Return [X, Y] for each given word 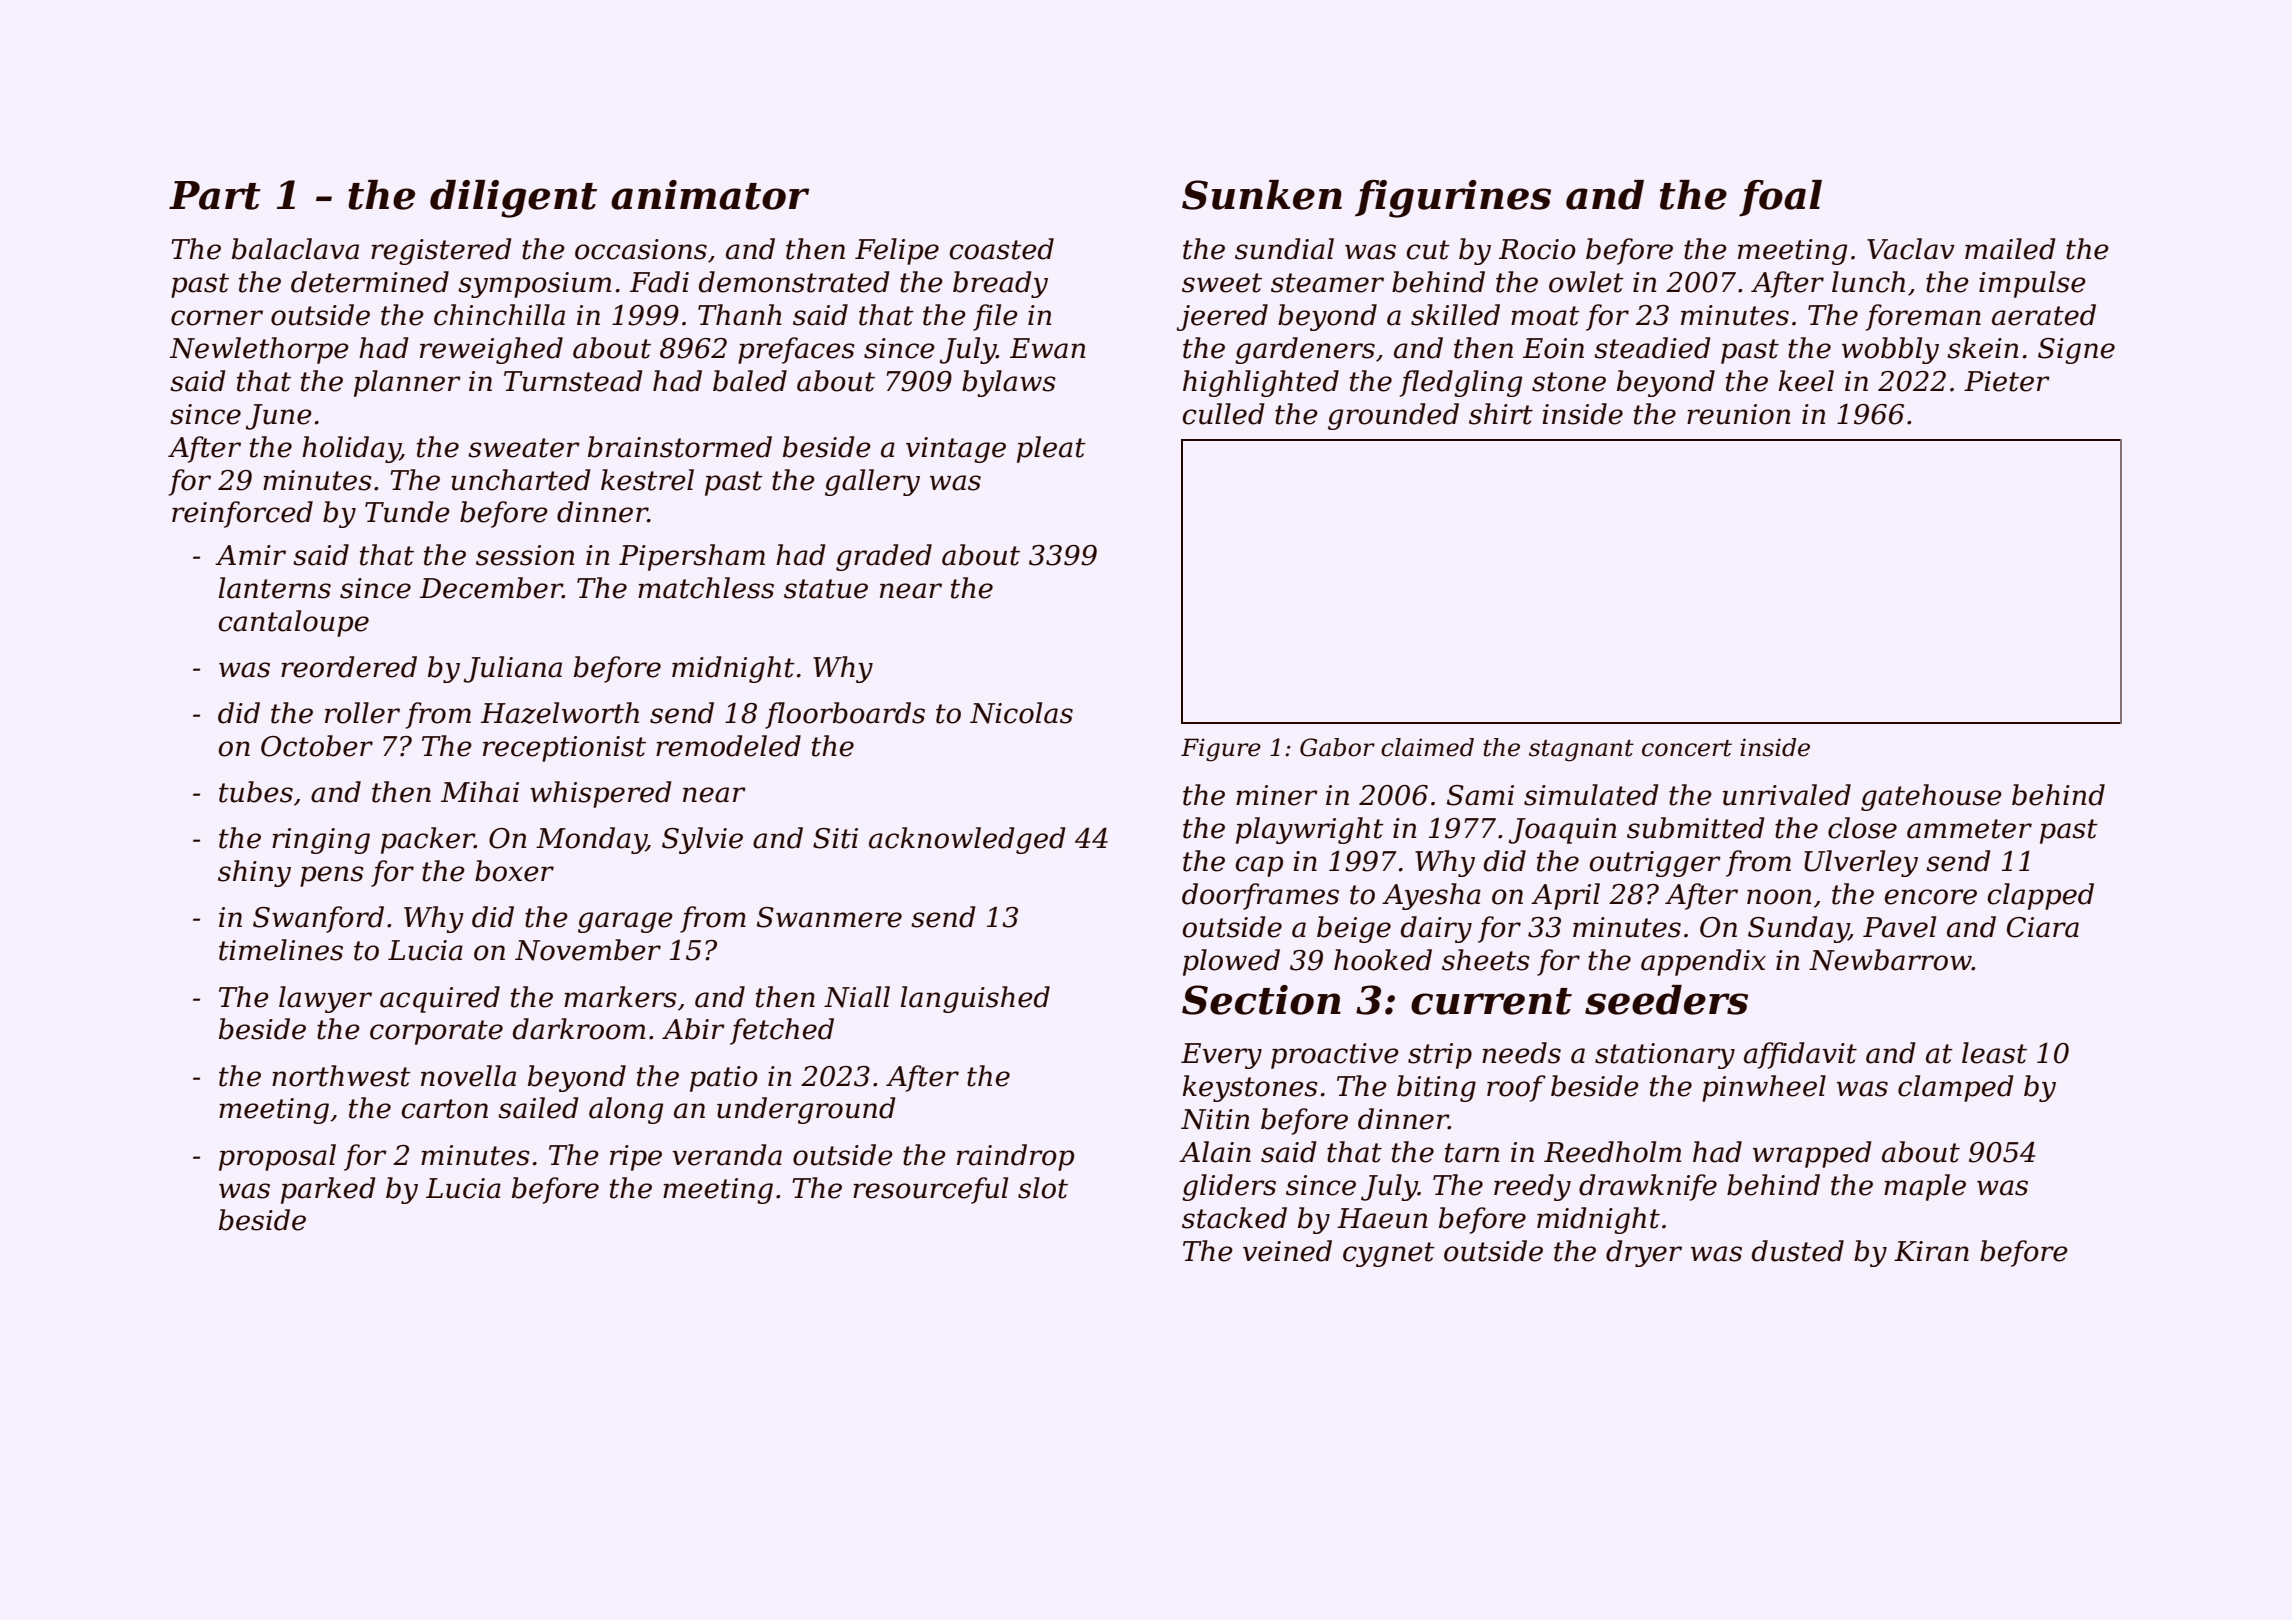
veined [1287, 1251]
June [279, 417]
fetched [782, 1031]
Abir [693, 1029]
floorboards [845, 715]
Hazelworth [560, 713]
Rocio [1537, 249]
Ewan [1047, 348]
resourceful [930, 1190]
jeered [1222, 317]
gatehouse [1931, 797]
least [1994, 1053]
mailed [2010, 249]
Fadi [659, 282]
